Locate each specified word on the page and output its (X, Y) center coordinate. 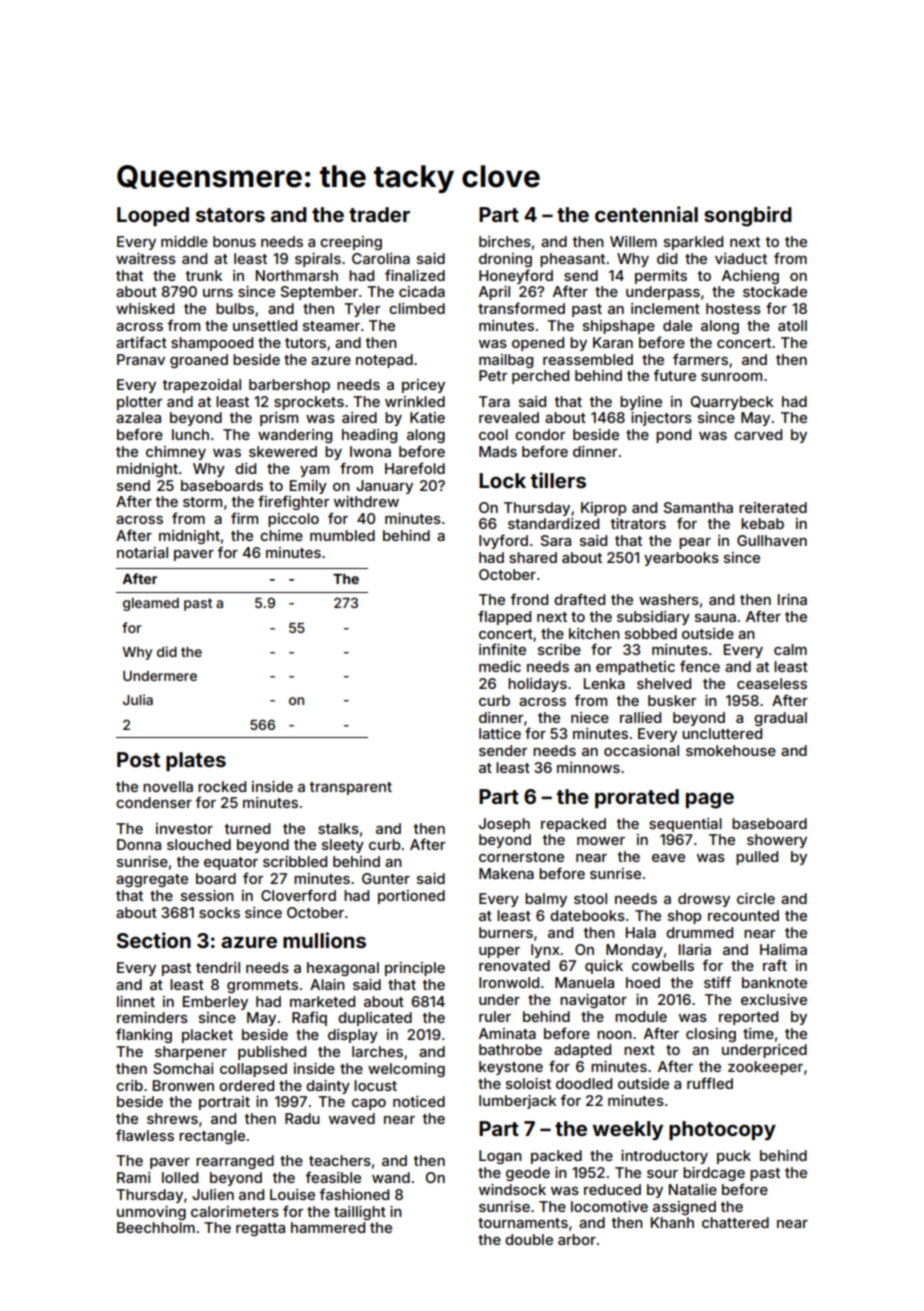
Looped (153, 216)
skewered (283, 451)
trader (379, 214)
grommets (262, 986)
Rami (133, 1177)
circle (756, 898)
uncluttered (722, 733)
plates (196, 761)
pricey (423, 386)
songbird (748, 216)
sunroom (731, 377)
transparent (350, 788)
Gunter (386, 878)
